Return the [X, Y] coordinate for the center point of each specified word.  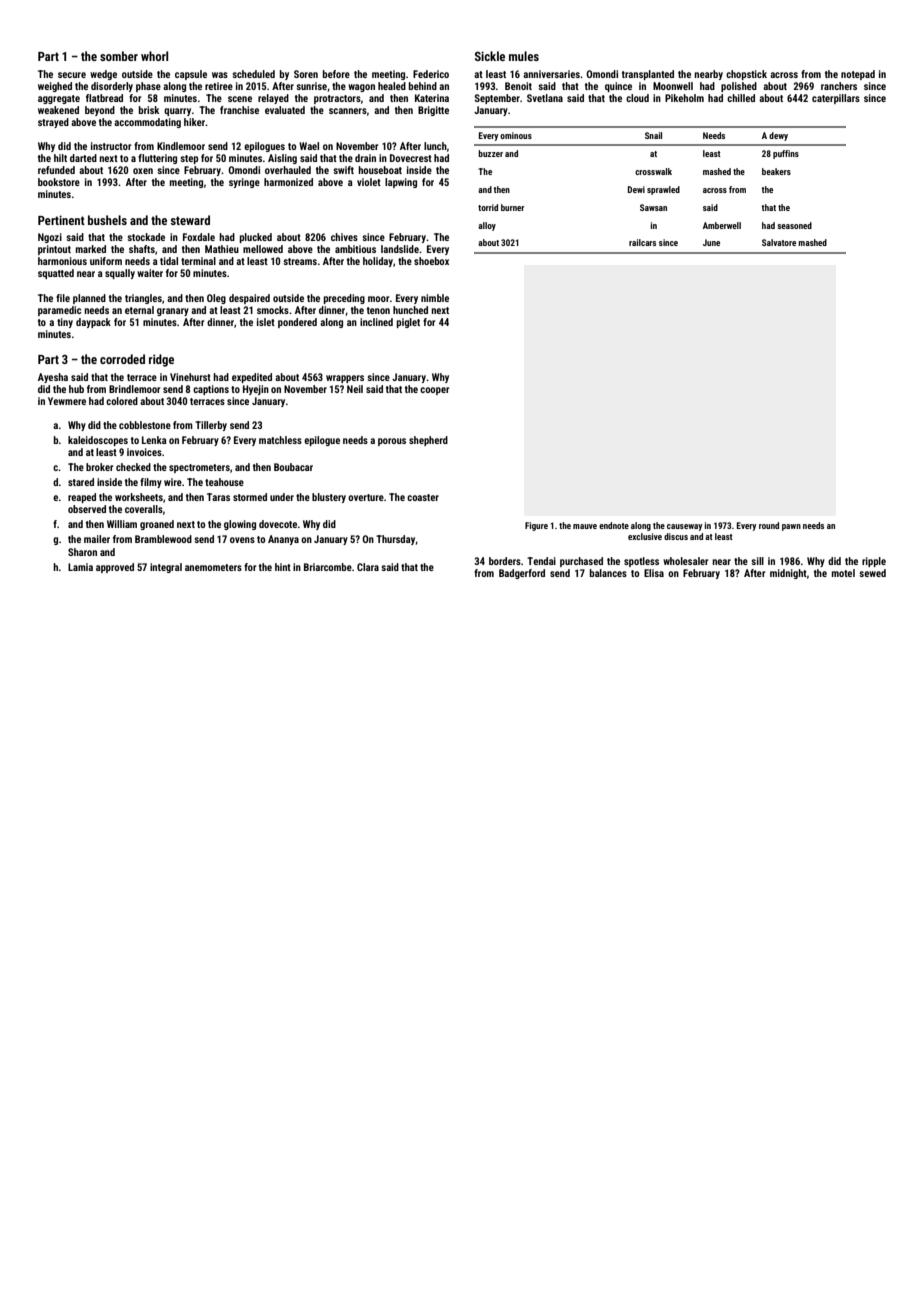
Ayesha [53, 378]
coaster [423, 497]
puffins [786, 154]
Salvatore [779, 242]
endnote [614, 525]
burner [512, 207]
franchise [239, 110]
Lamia [80, 567]
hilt [60, 158]
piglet [408, 323]
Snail [653, 135]
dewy [778, 136]
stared [81, 482]
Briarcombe [328, 567]
